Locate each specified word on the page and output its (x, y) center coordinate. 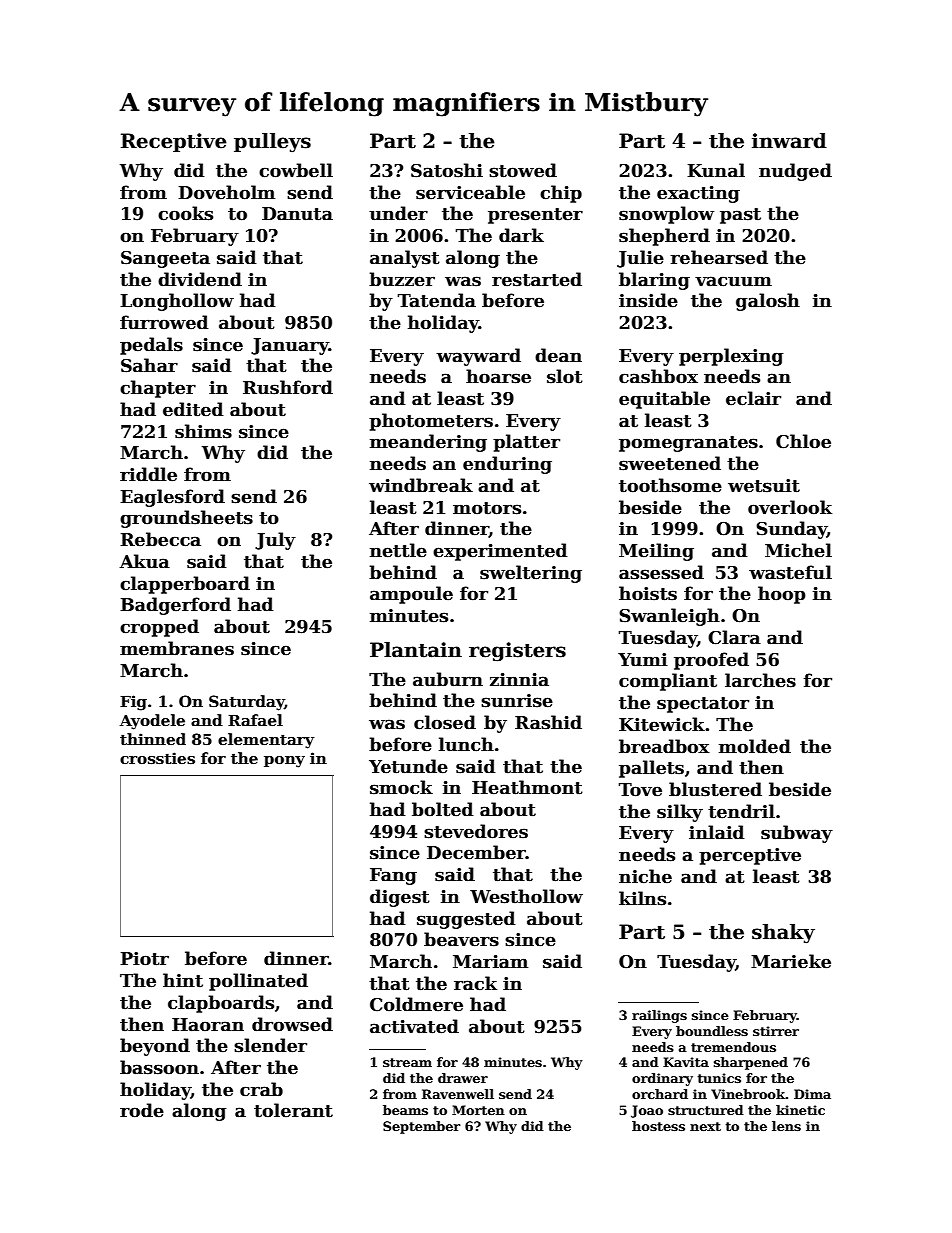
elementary (266, 741)
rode (142, 1110)
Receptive (174, 142)
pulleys (272, 143)
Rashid (548, 722)
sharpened (751, 1063)
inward (789, 141)
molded (755, 746)
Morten (478, 1110)
